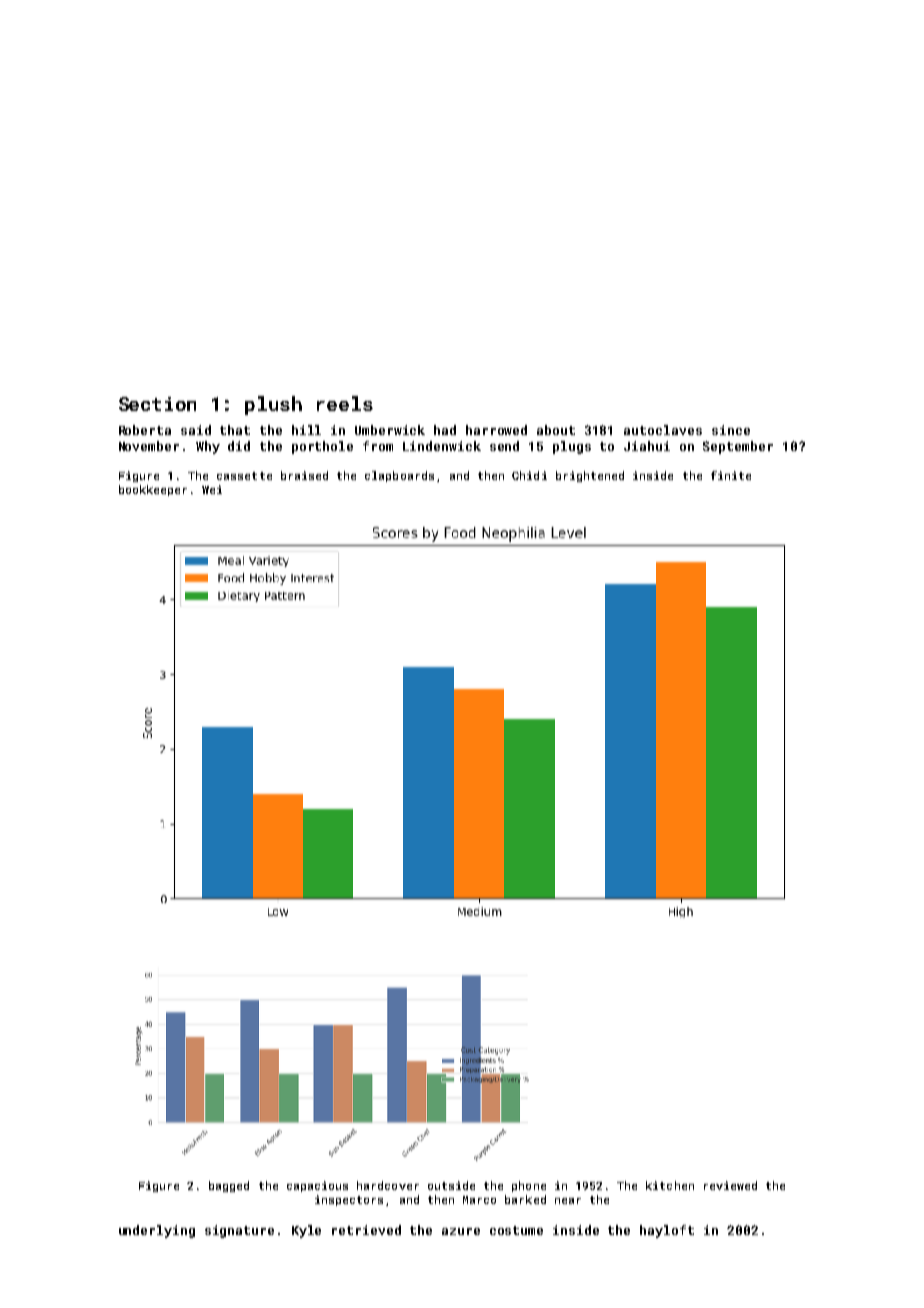  Describe the element at coordinates (153, 490) in the image. I see `bookkeeper` at that location.
